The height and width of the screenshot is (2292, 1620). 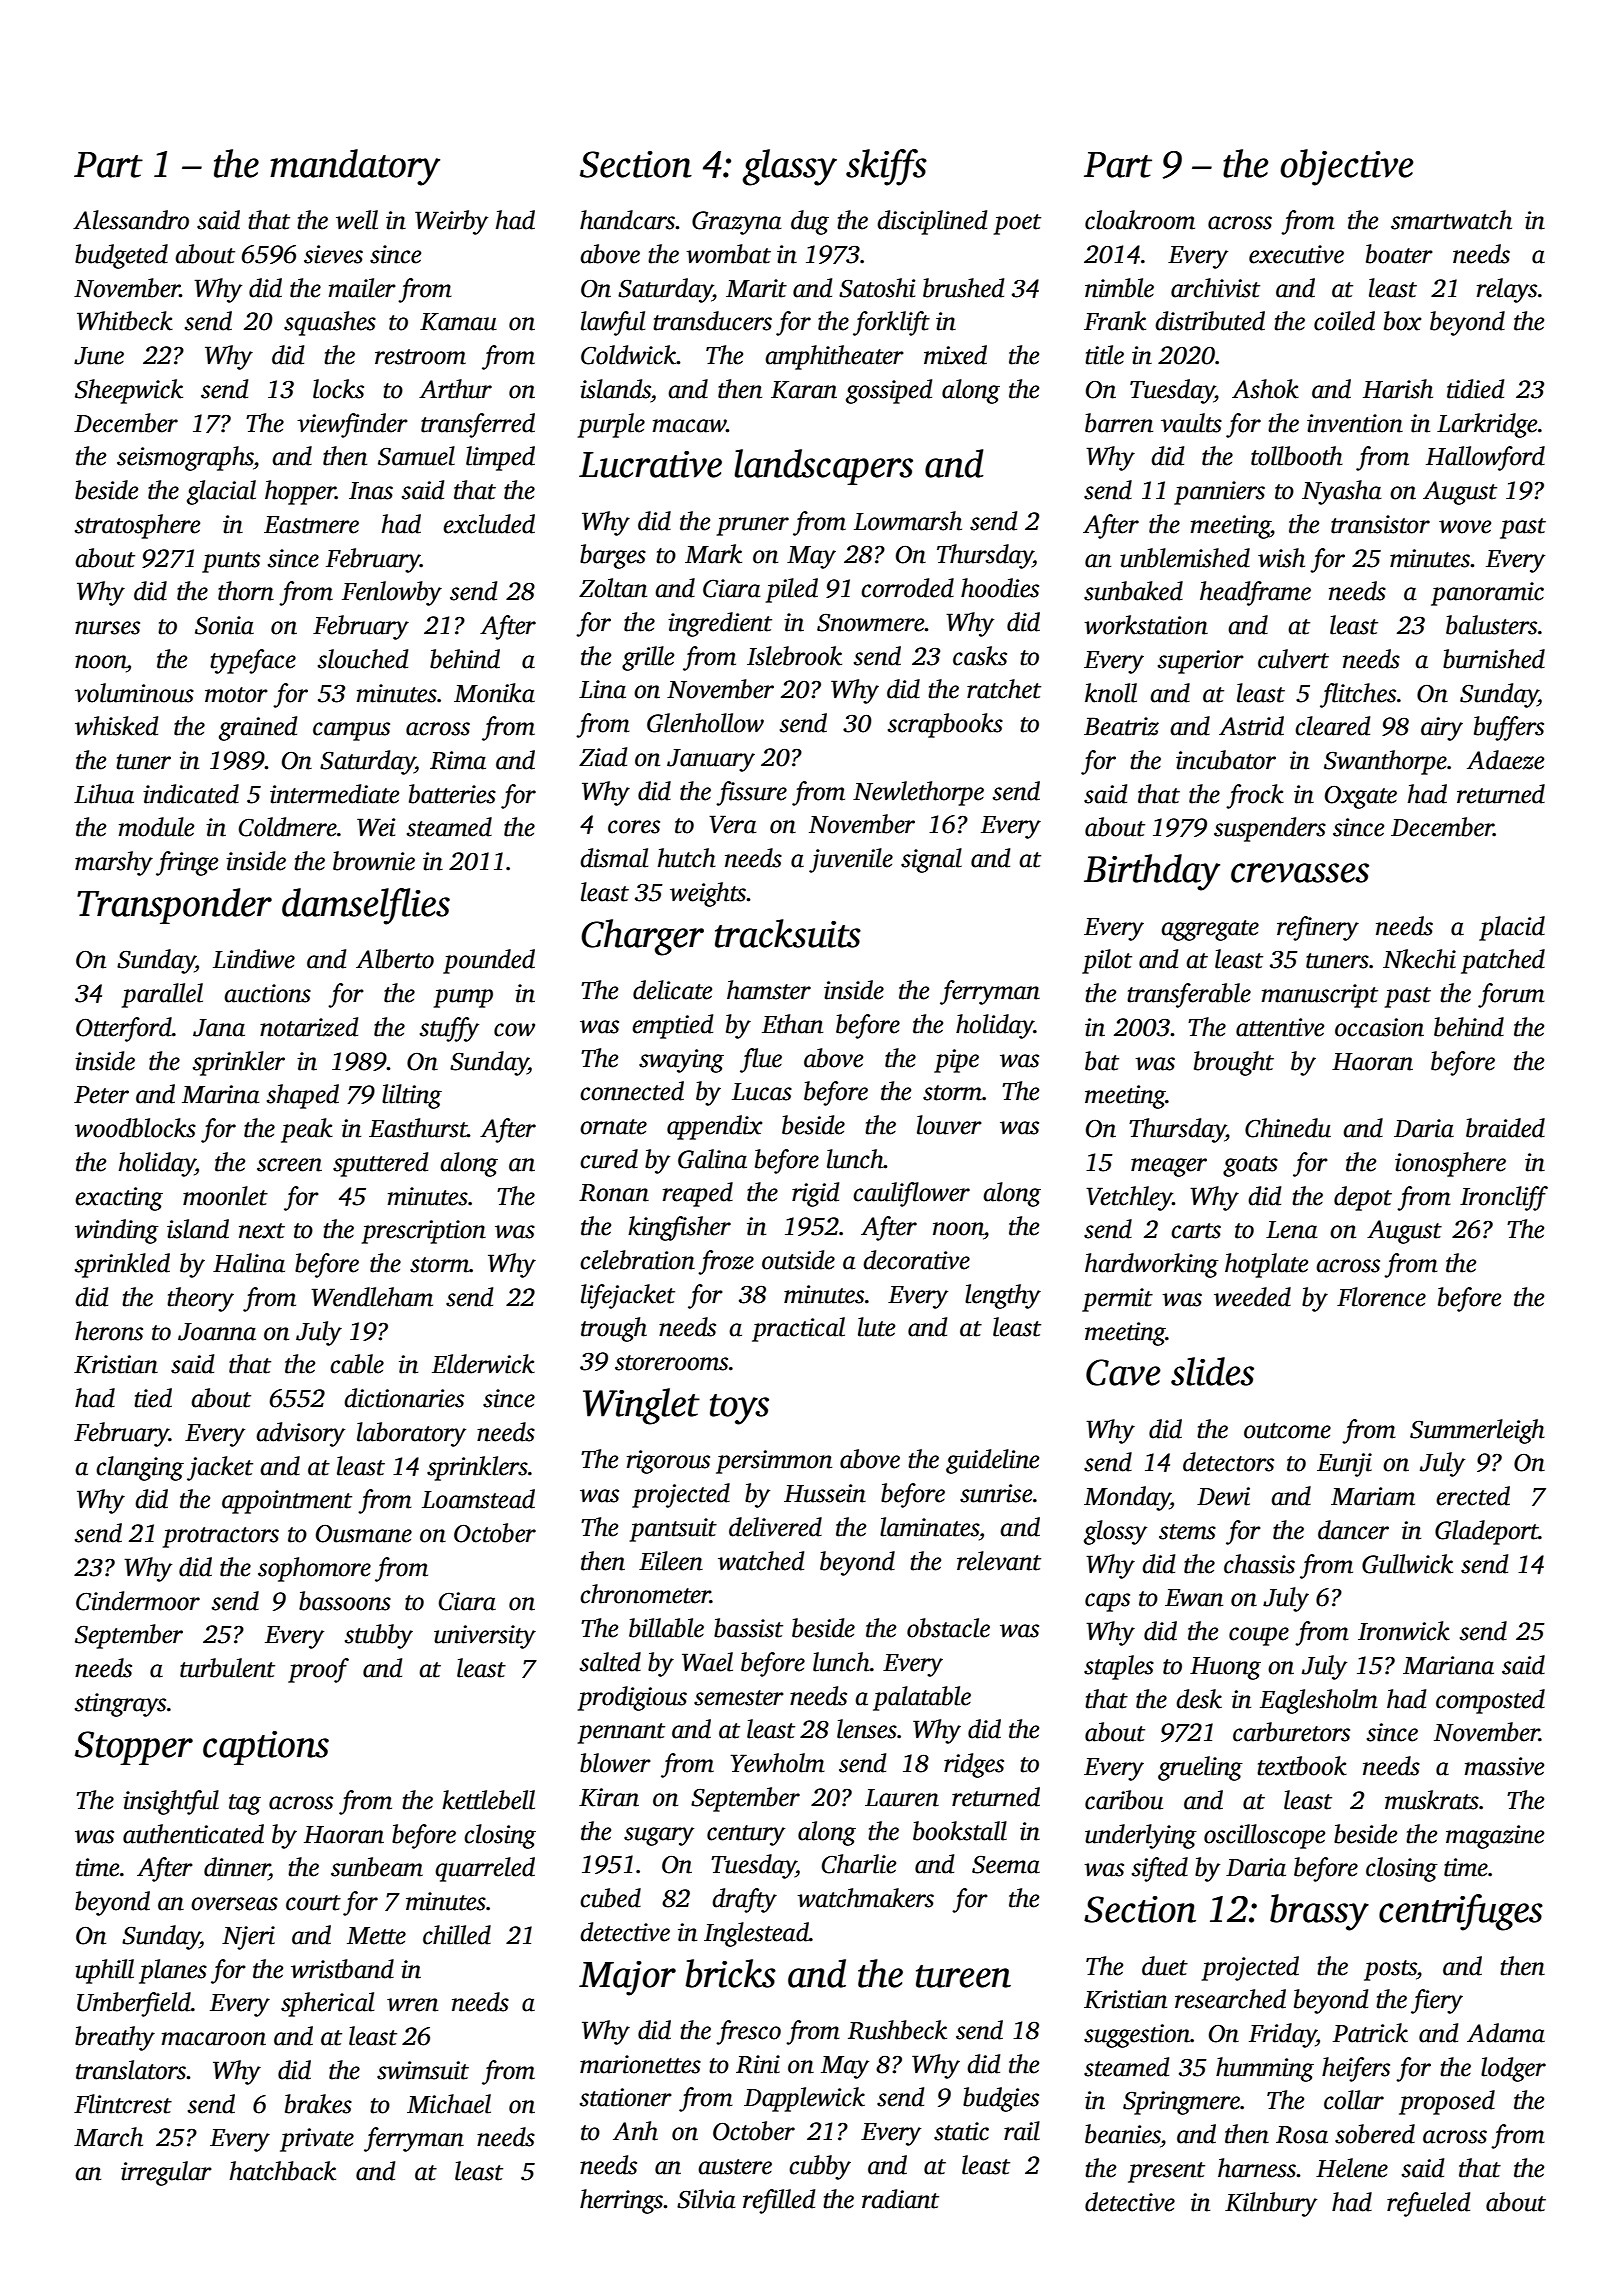 What do you see at coordinates (1419, 959) in the screenshot?
I see `Nkechi` at bounding box center [1419, 959].
